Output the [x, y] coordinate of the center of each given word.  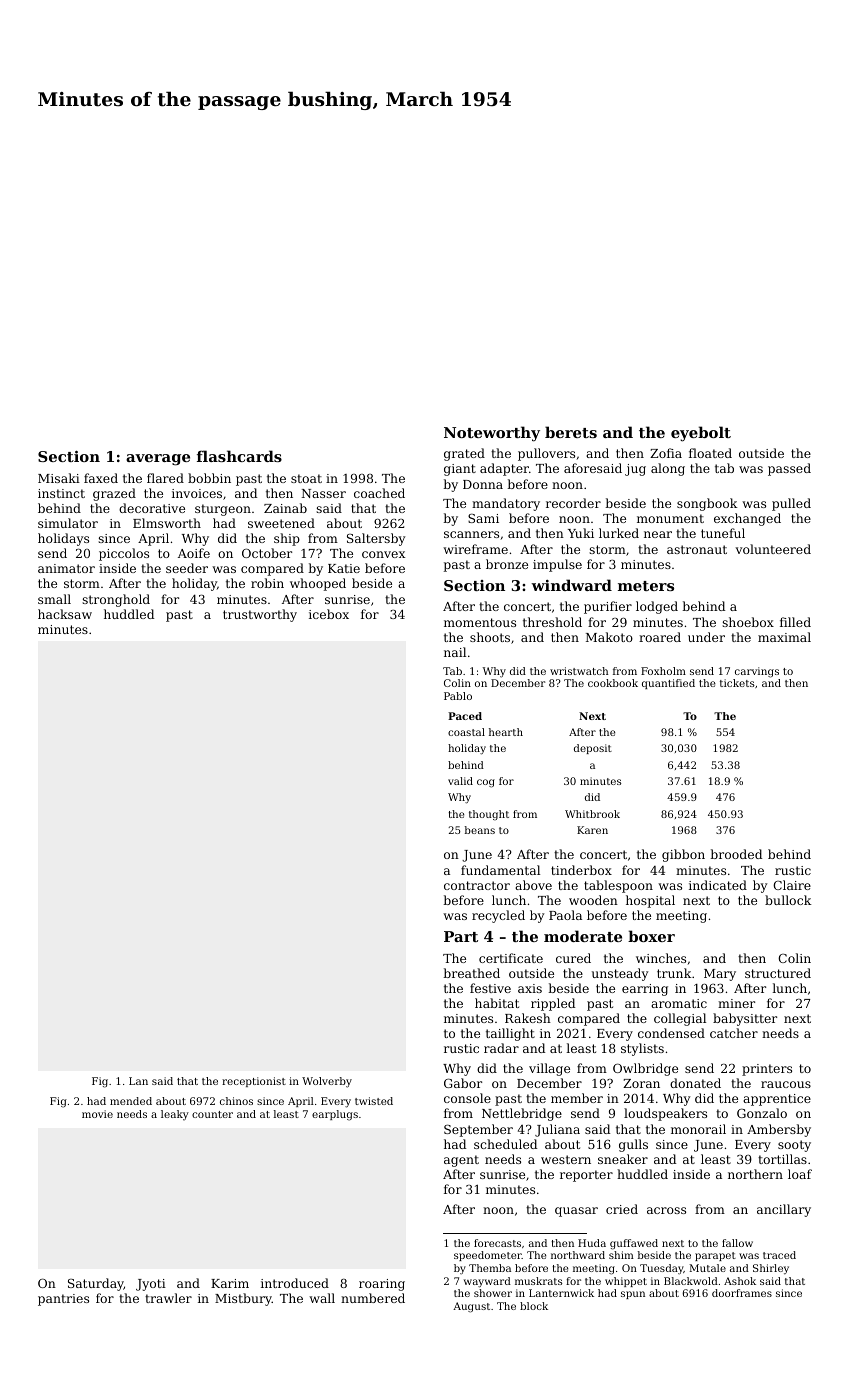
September [478, 1130]
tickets [737, 683]
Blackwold [691, 1281]
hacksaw [65, 614]
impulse [557, 565]
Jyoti [151, 1285]
